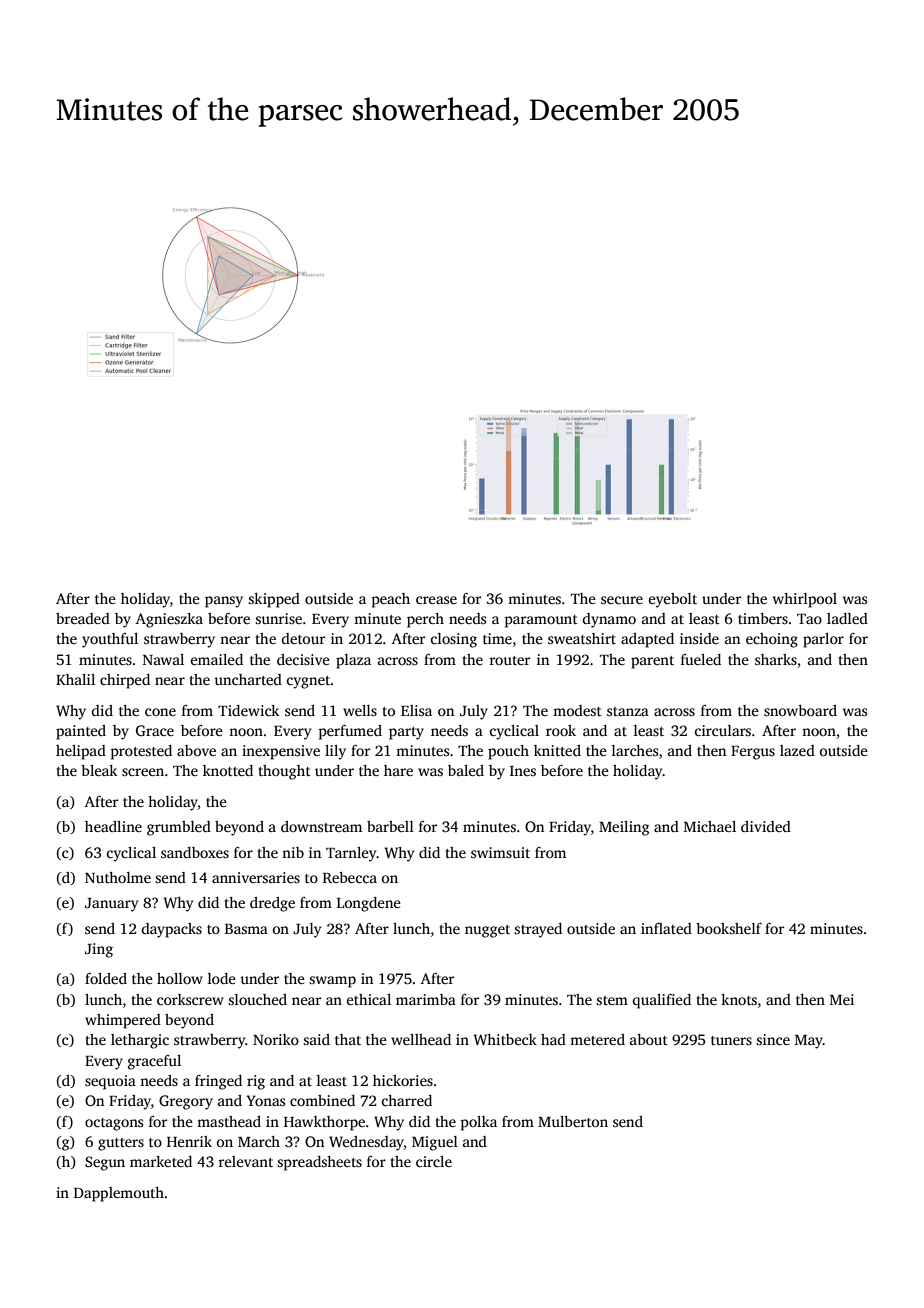  I want to click on nugget, so click(487, 931).
